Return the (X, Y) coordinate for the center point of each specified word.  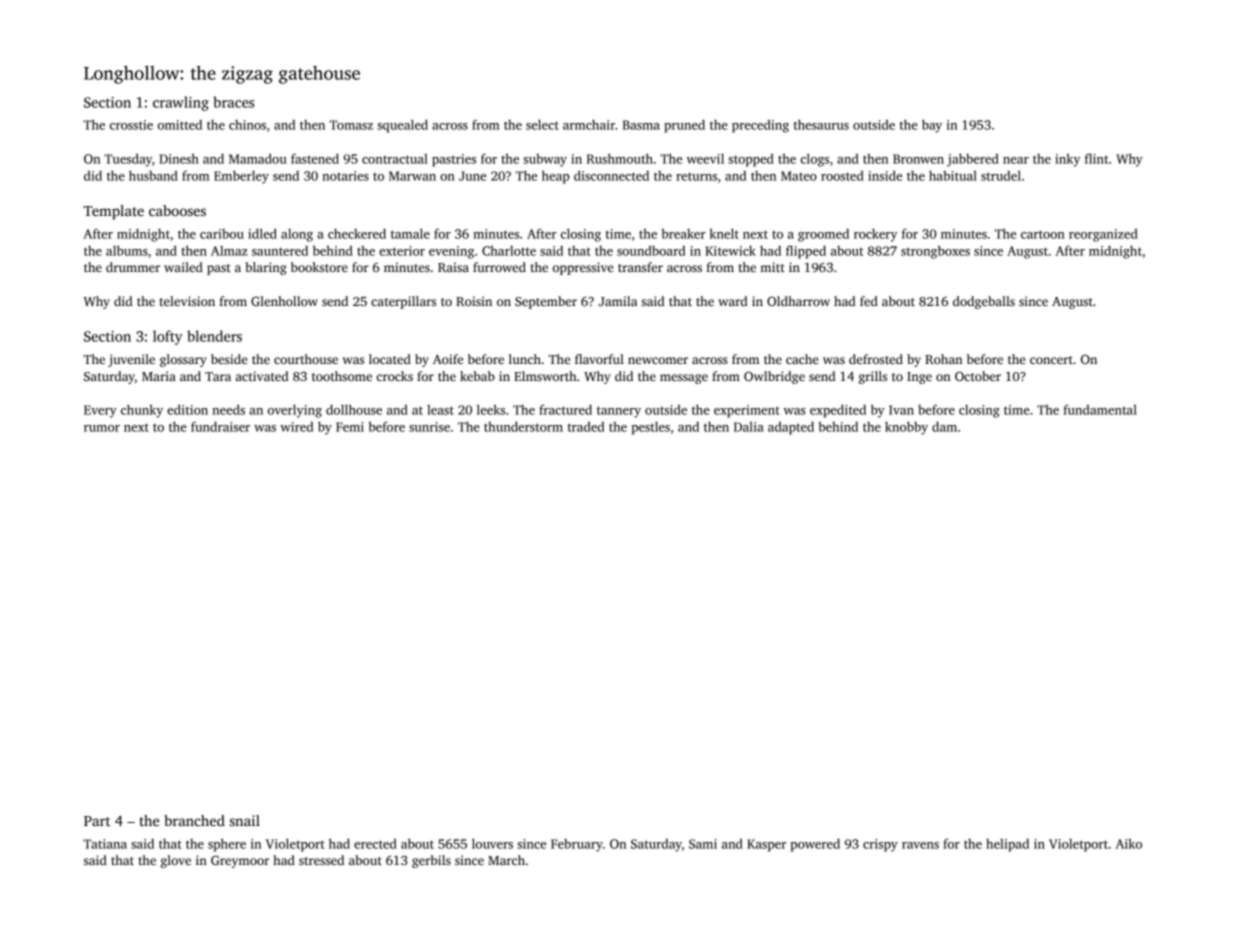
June (472, 176)
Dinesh (179, 159)
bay (932, 126)
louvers (492, 843)
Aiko (1129, 844)
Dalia (749, 427)
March (506, 860)
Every (100, 411)
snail (245, 820)
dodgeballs (984, 302)
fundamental (1100, 409)
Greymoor (240, 861)
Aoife (448, 359)
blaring (265, 268)
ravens (920, 845)
